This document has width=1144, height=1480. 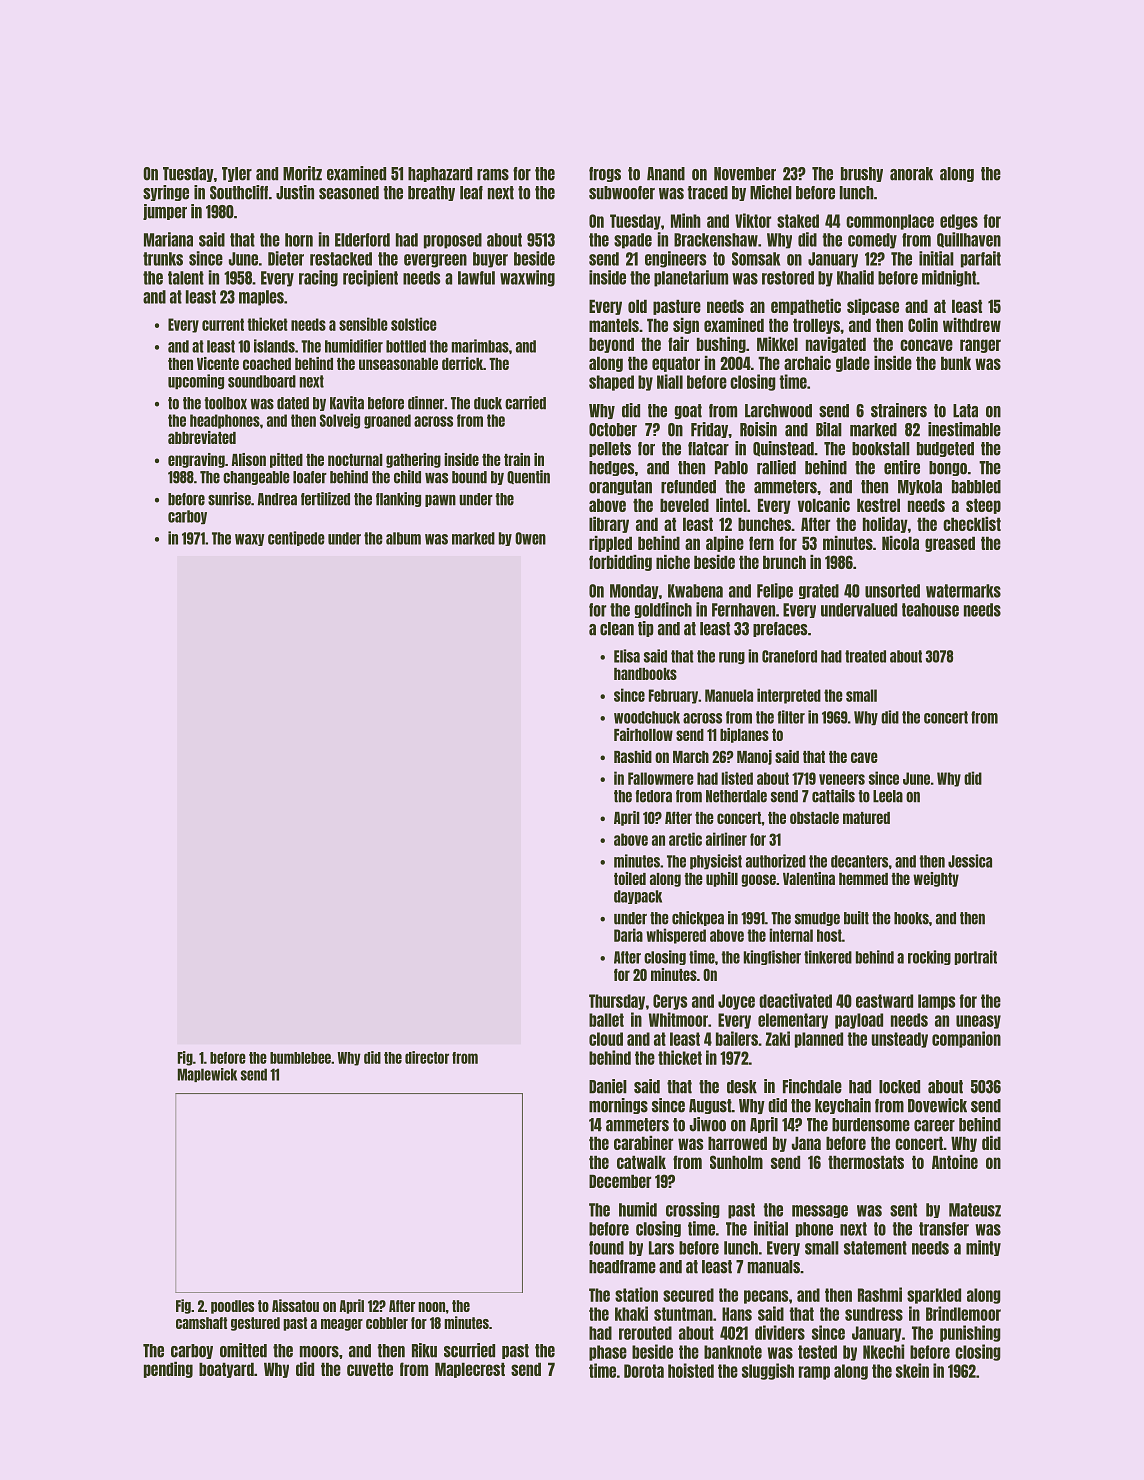 What do you see at coordinates (862, 174) in the document?
I see `brushy` at bounding box center [862, 174].
